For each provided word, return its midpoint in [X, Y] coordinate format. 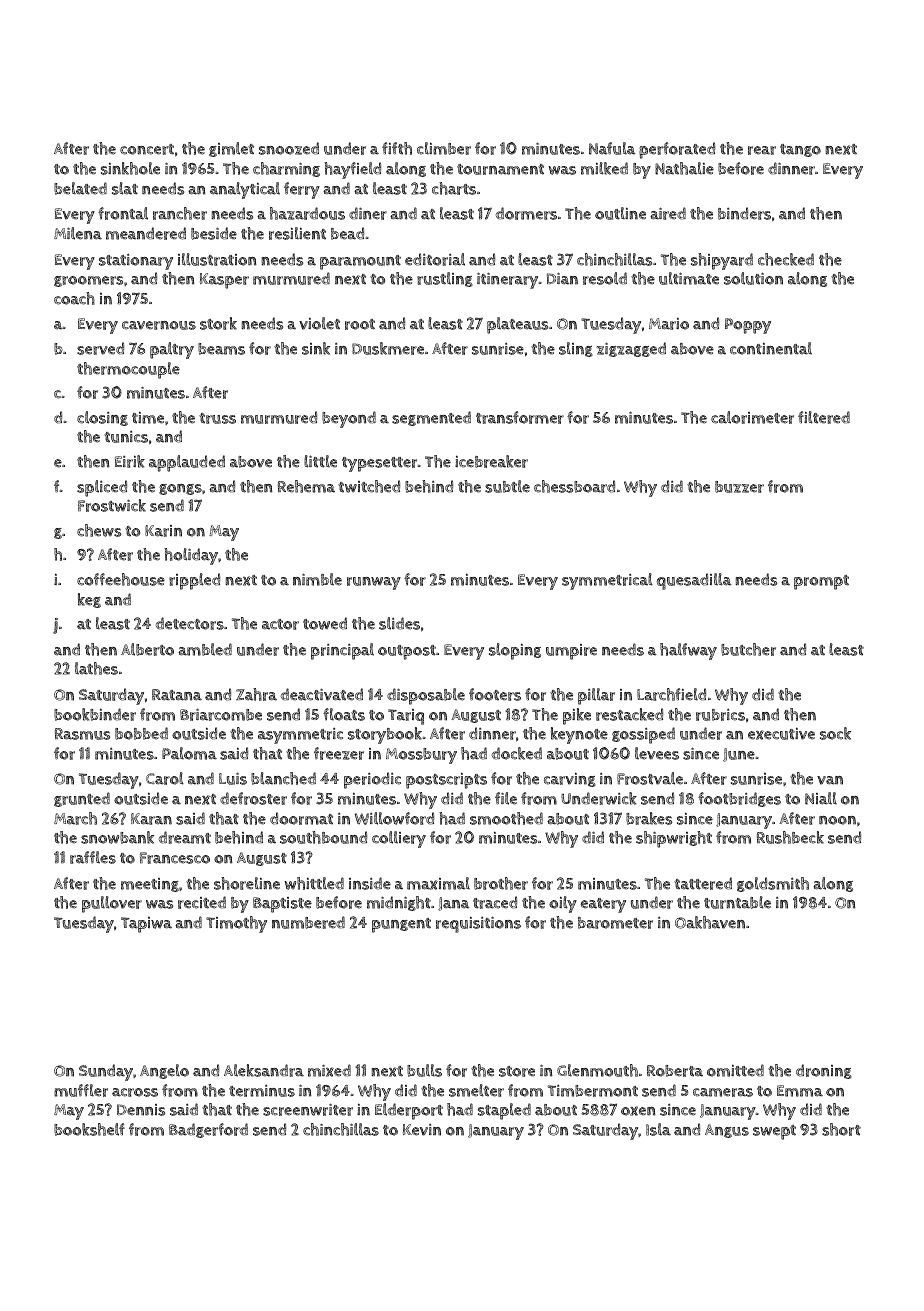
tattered [703, 883]
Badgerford [208, 1130]
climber [444, 148]
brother [501, 883]
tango [800, 150]
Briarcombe [221, 715]
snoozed [289, 148]
